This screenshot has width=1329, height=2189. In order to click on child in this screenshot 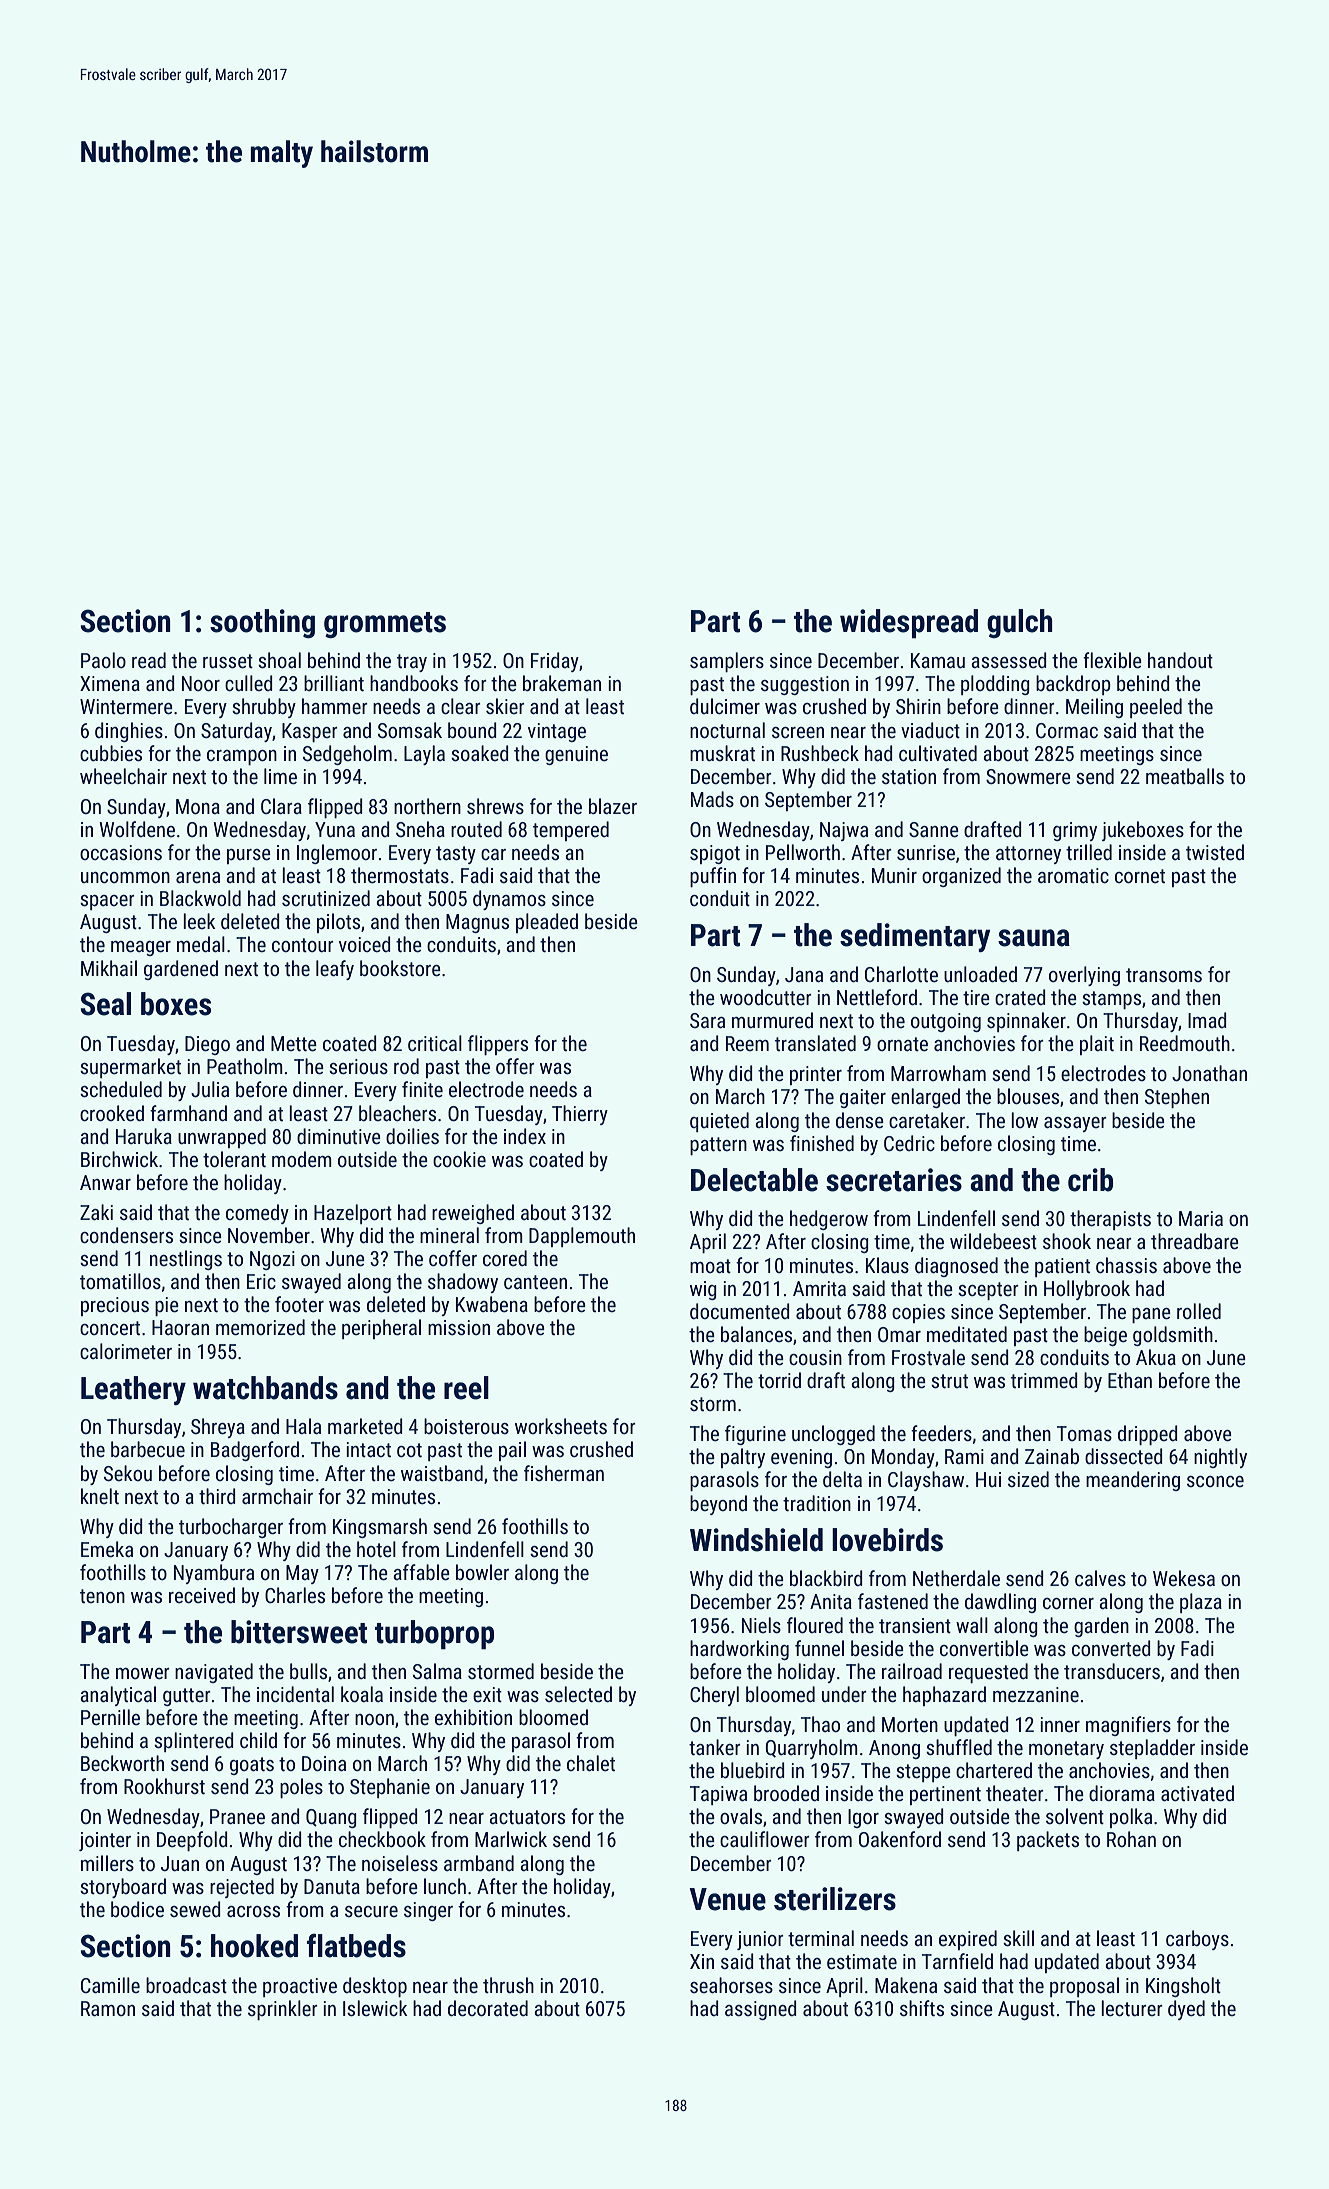, I will do `click(258, 1740)`.
